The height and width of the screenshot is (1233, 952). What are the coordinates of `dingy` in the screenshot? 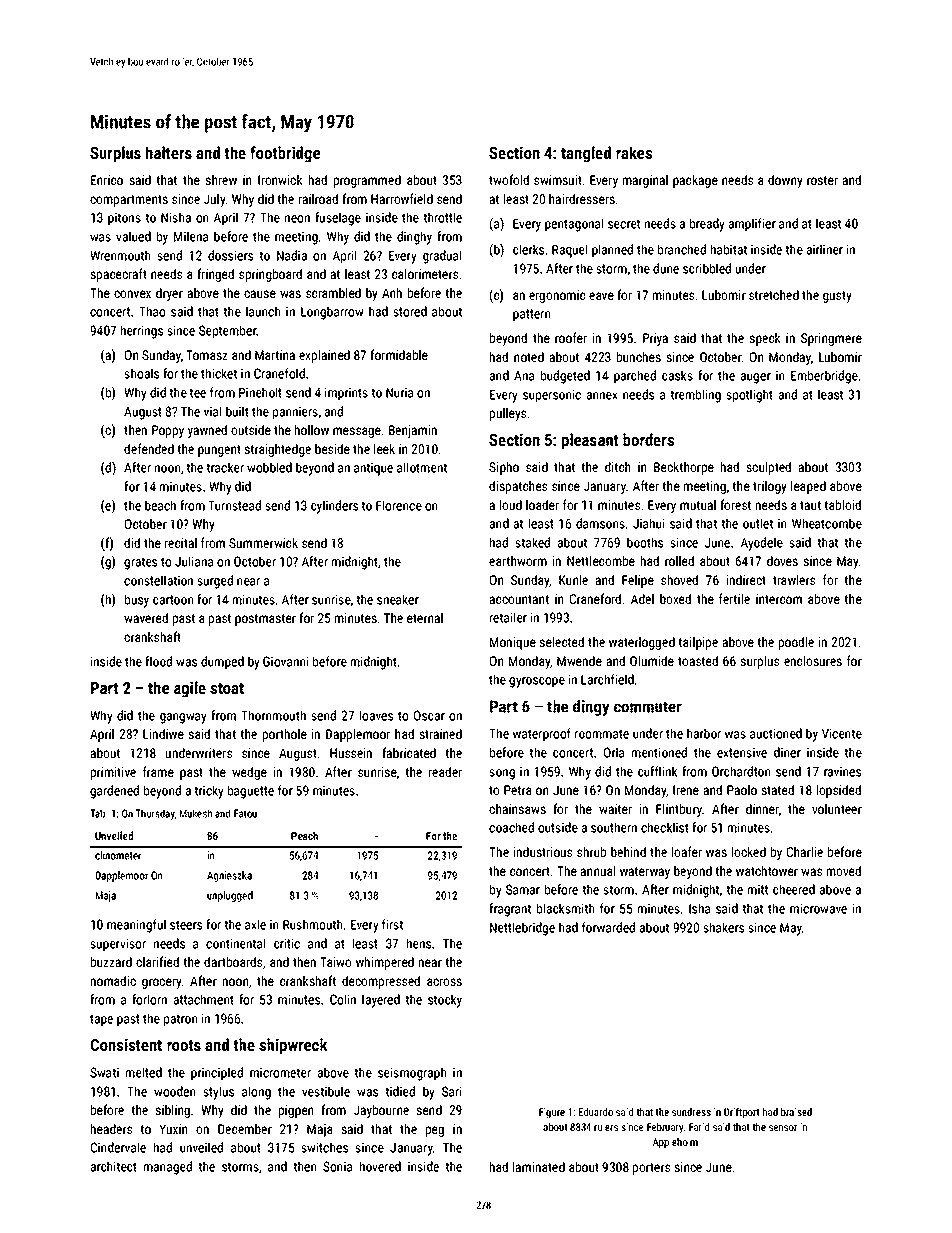 It's located at (591, 708).
